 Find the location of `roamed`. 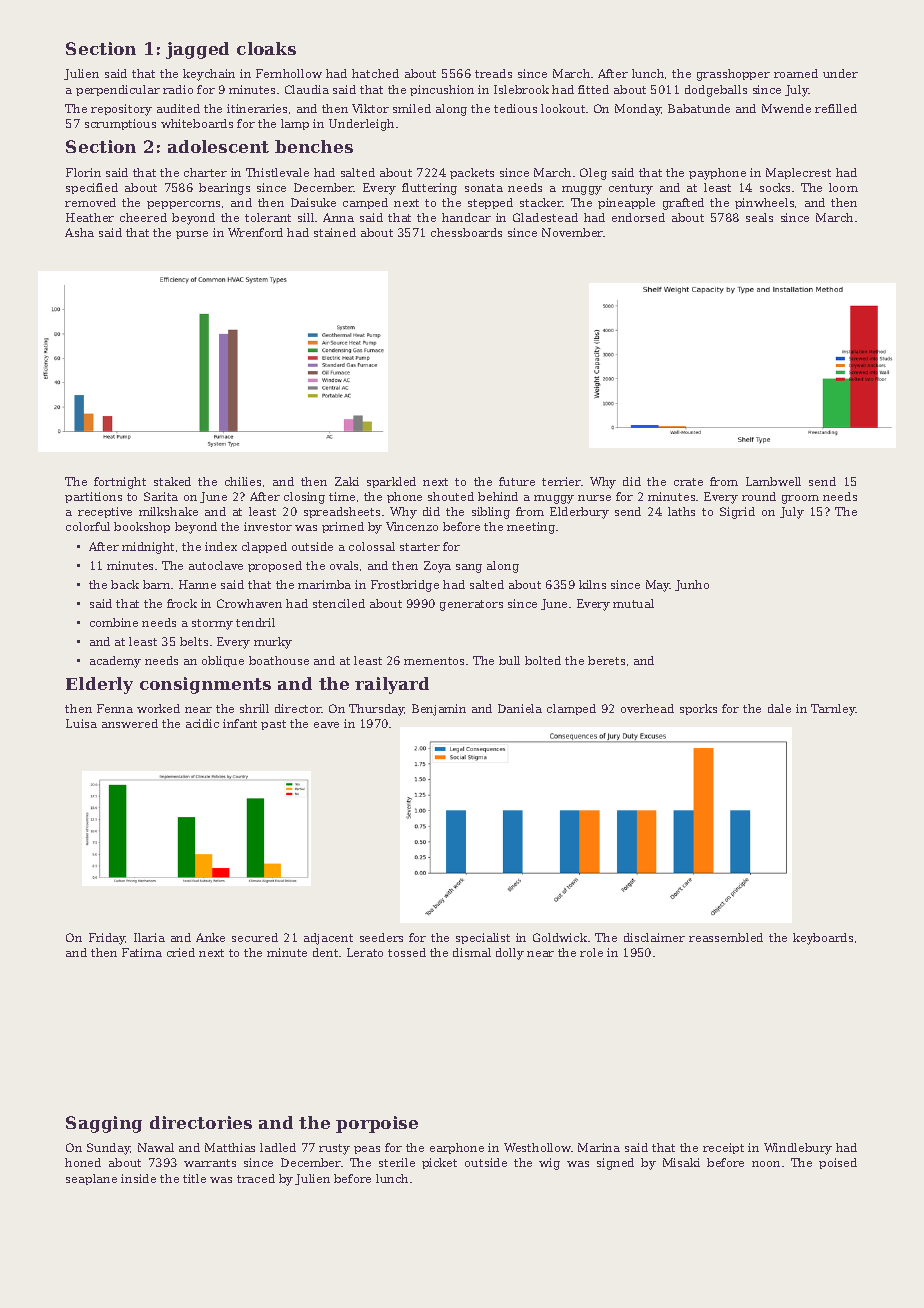

roamed is located at coordinates (796, 73).
